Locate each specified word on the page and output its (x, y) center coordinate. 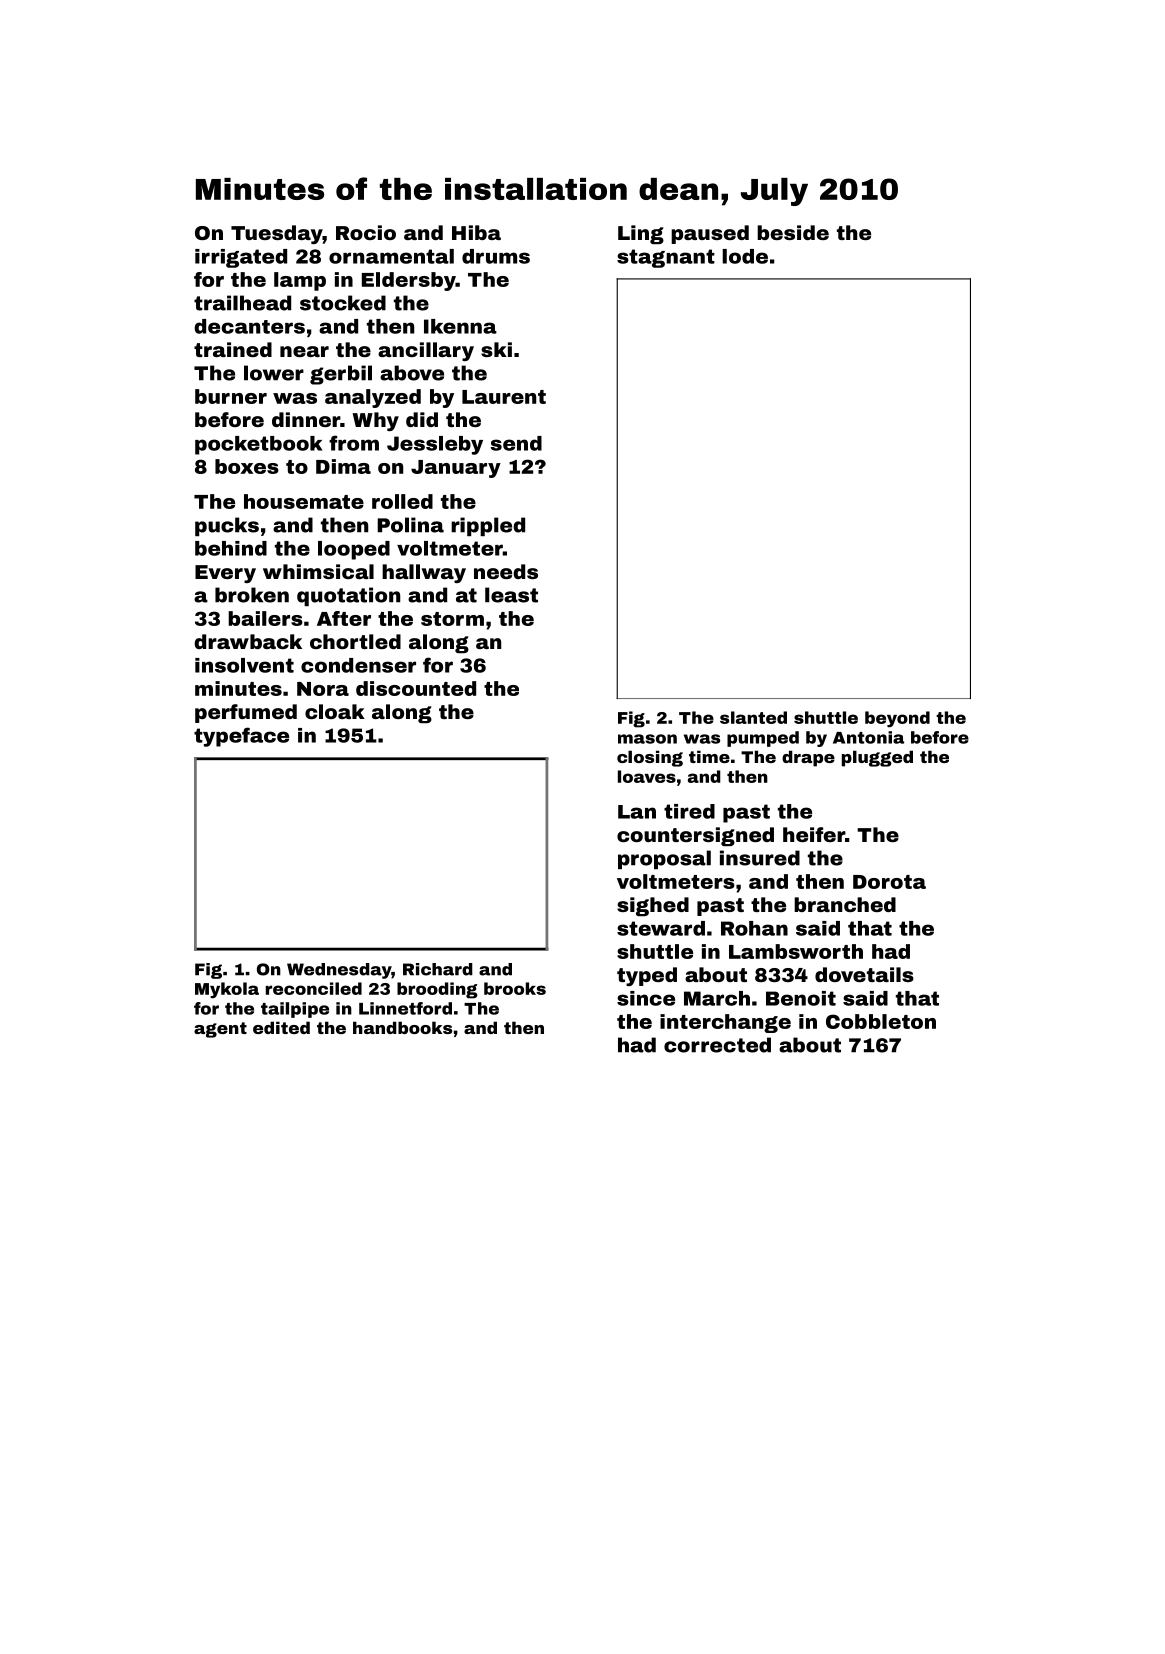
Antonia (868, 737)
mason (647, 739)
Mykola (227, 990)
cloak (335, 711)
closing (650, 758)
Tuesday (277, 234)
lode (745, 256)
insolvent (244, 665)
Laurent (504, 397)
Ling (641, 234)
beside (793, 232)
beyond (897, 719)
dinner (306, 419)
